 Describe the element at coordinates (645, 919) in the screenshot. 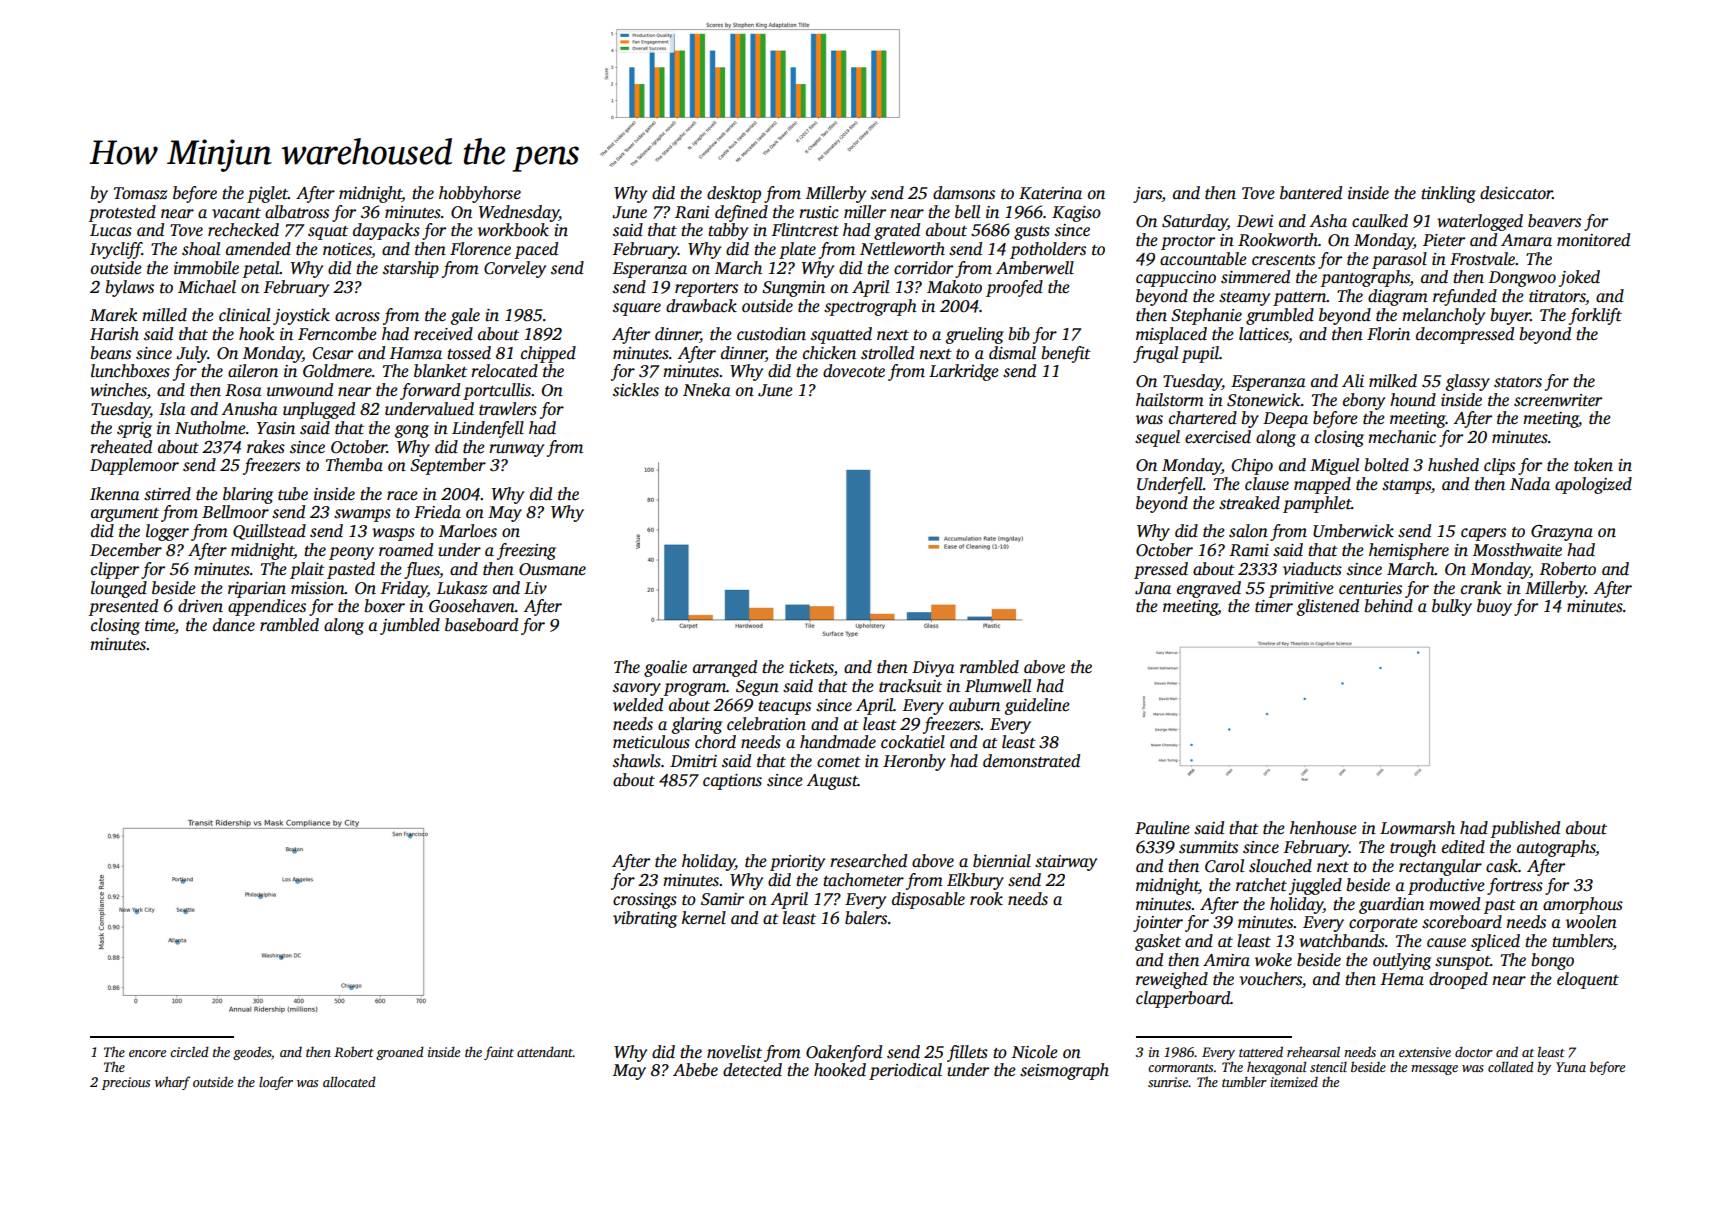

I see `vibrating` at that location.
